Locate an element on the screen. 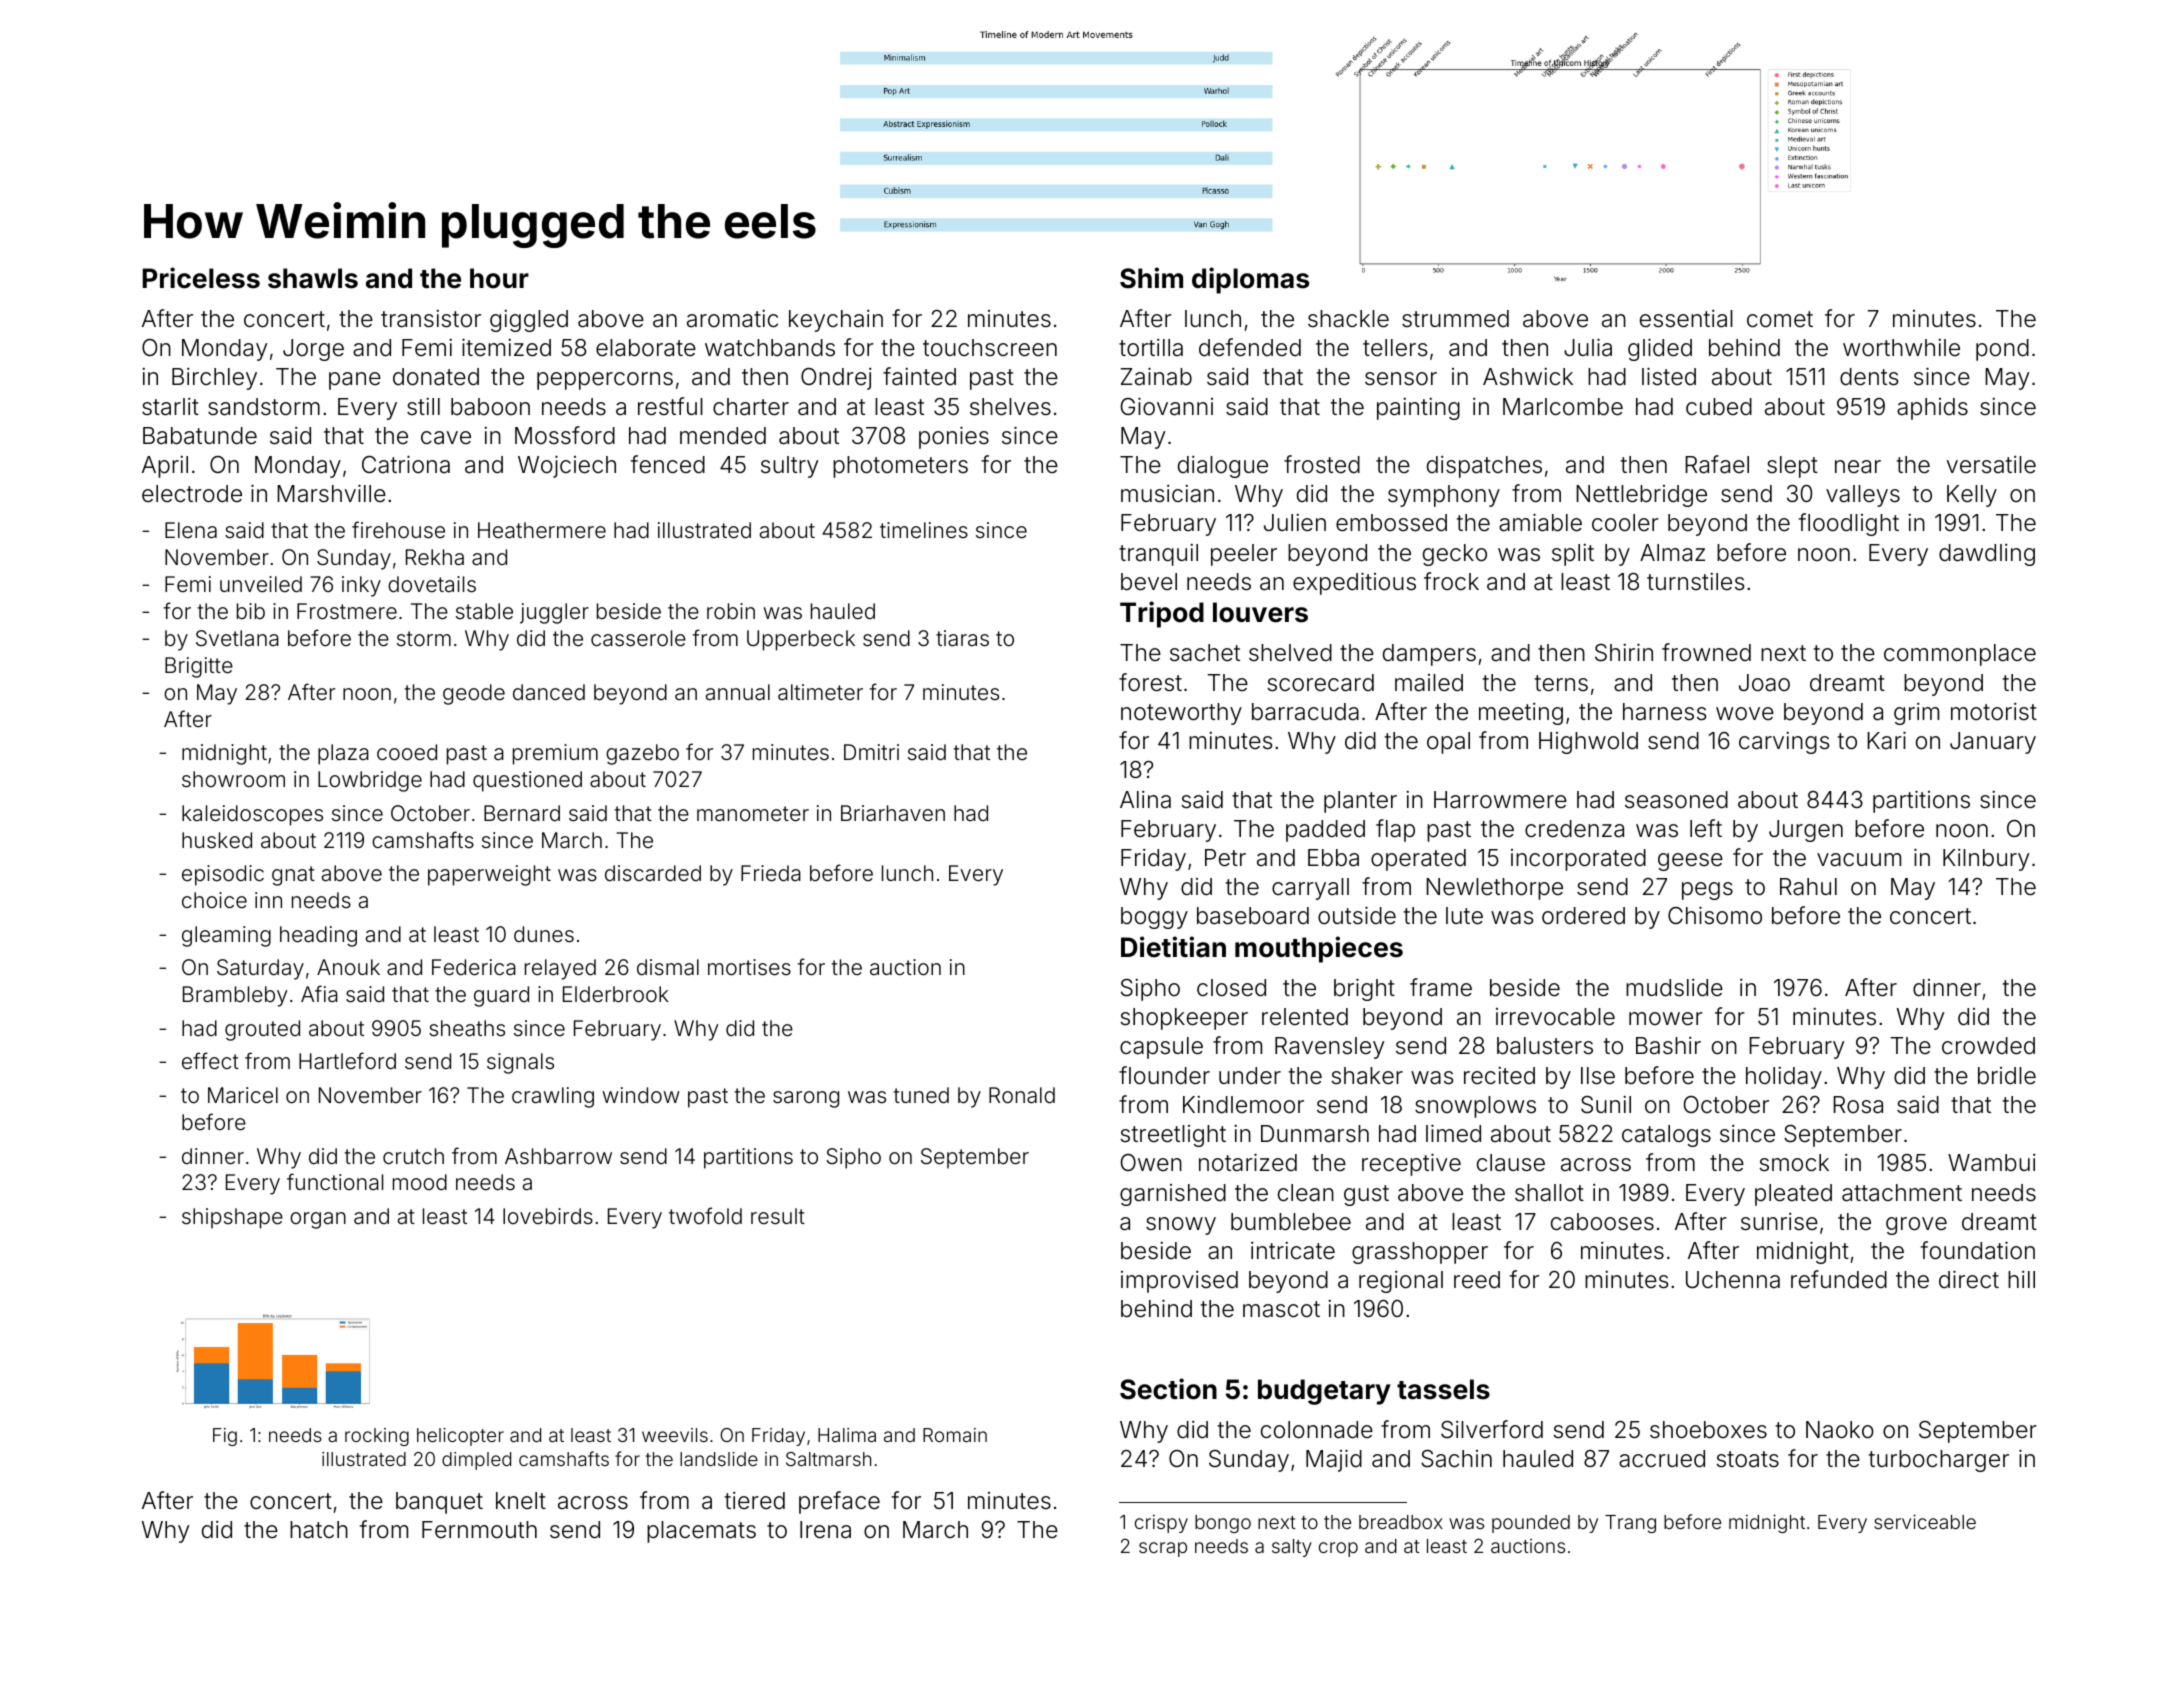  Shim is located at coordinates (1151, 278).
